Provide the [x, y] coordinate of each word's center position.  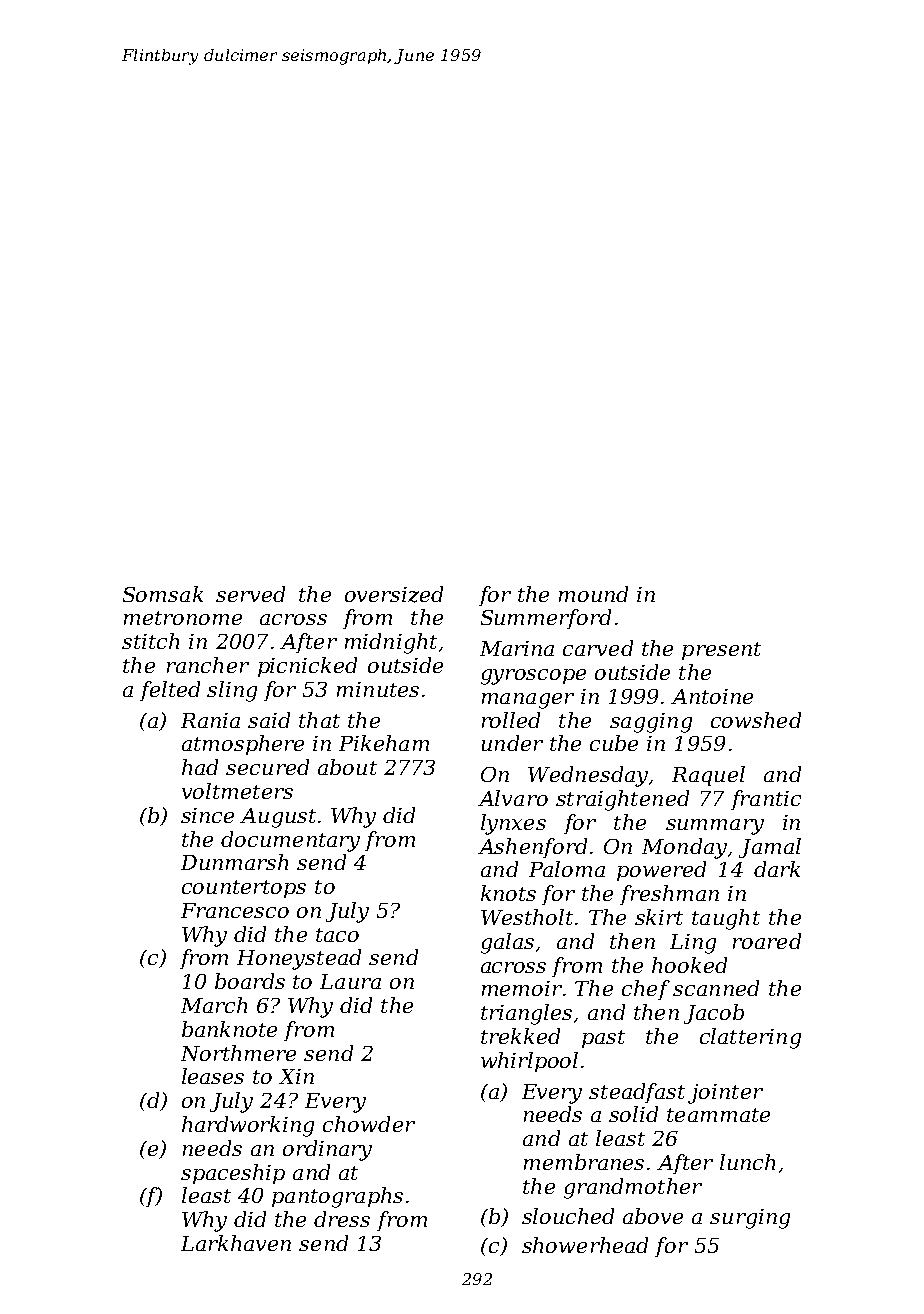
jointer [725, 1094]
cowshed [756, 720]
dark [777, 869]
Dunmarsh [234, 862]
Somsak [163, 594]
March [214, 1005]
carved [598, 648]
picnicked [307, 667]
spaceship [233, 1174]
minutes [378, 689]
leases [213, 1076]
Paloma [567, 869]
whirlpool [529, 1062]
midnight [391, 643]
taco [337, 935]
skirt [659, 917]
